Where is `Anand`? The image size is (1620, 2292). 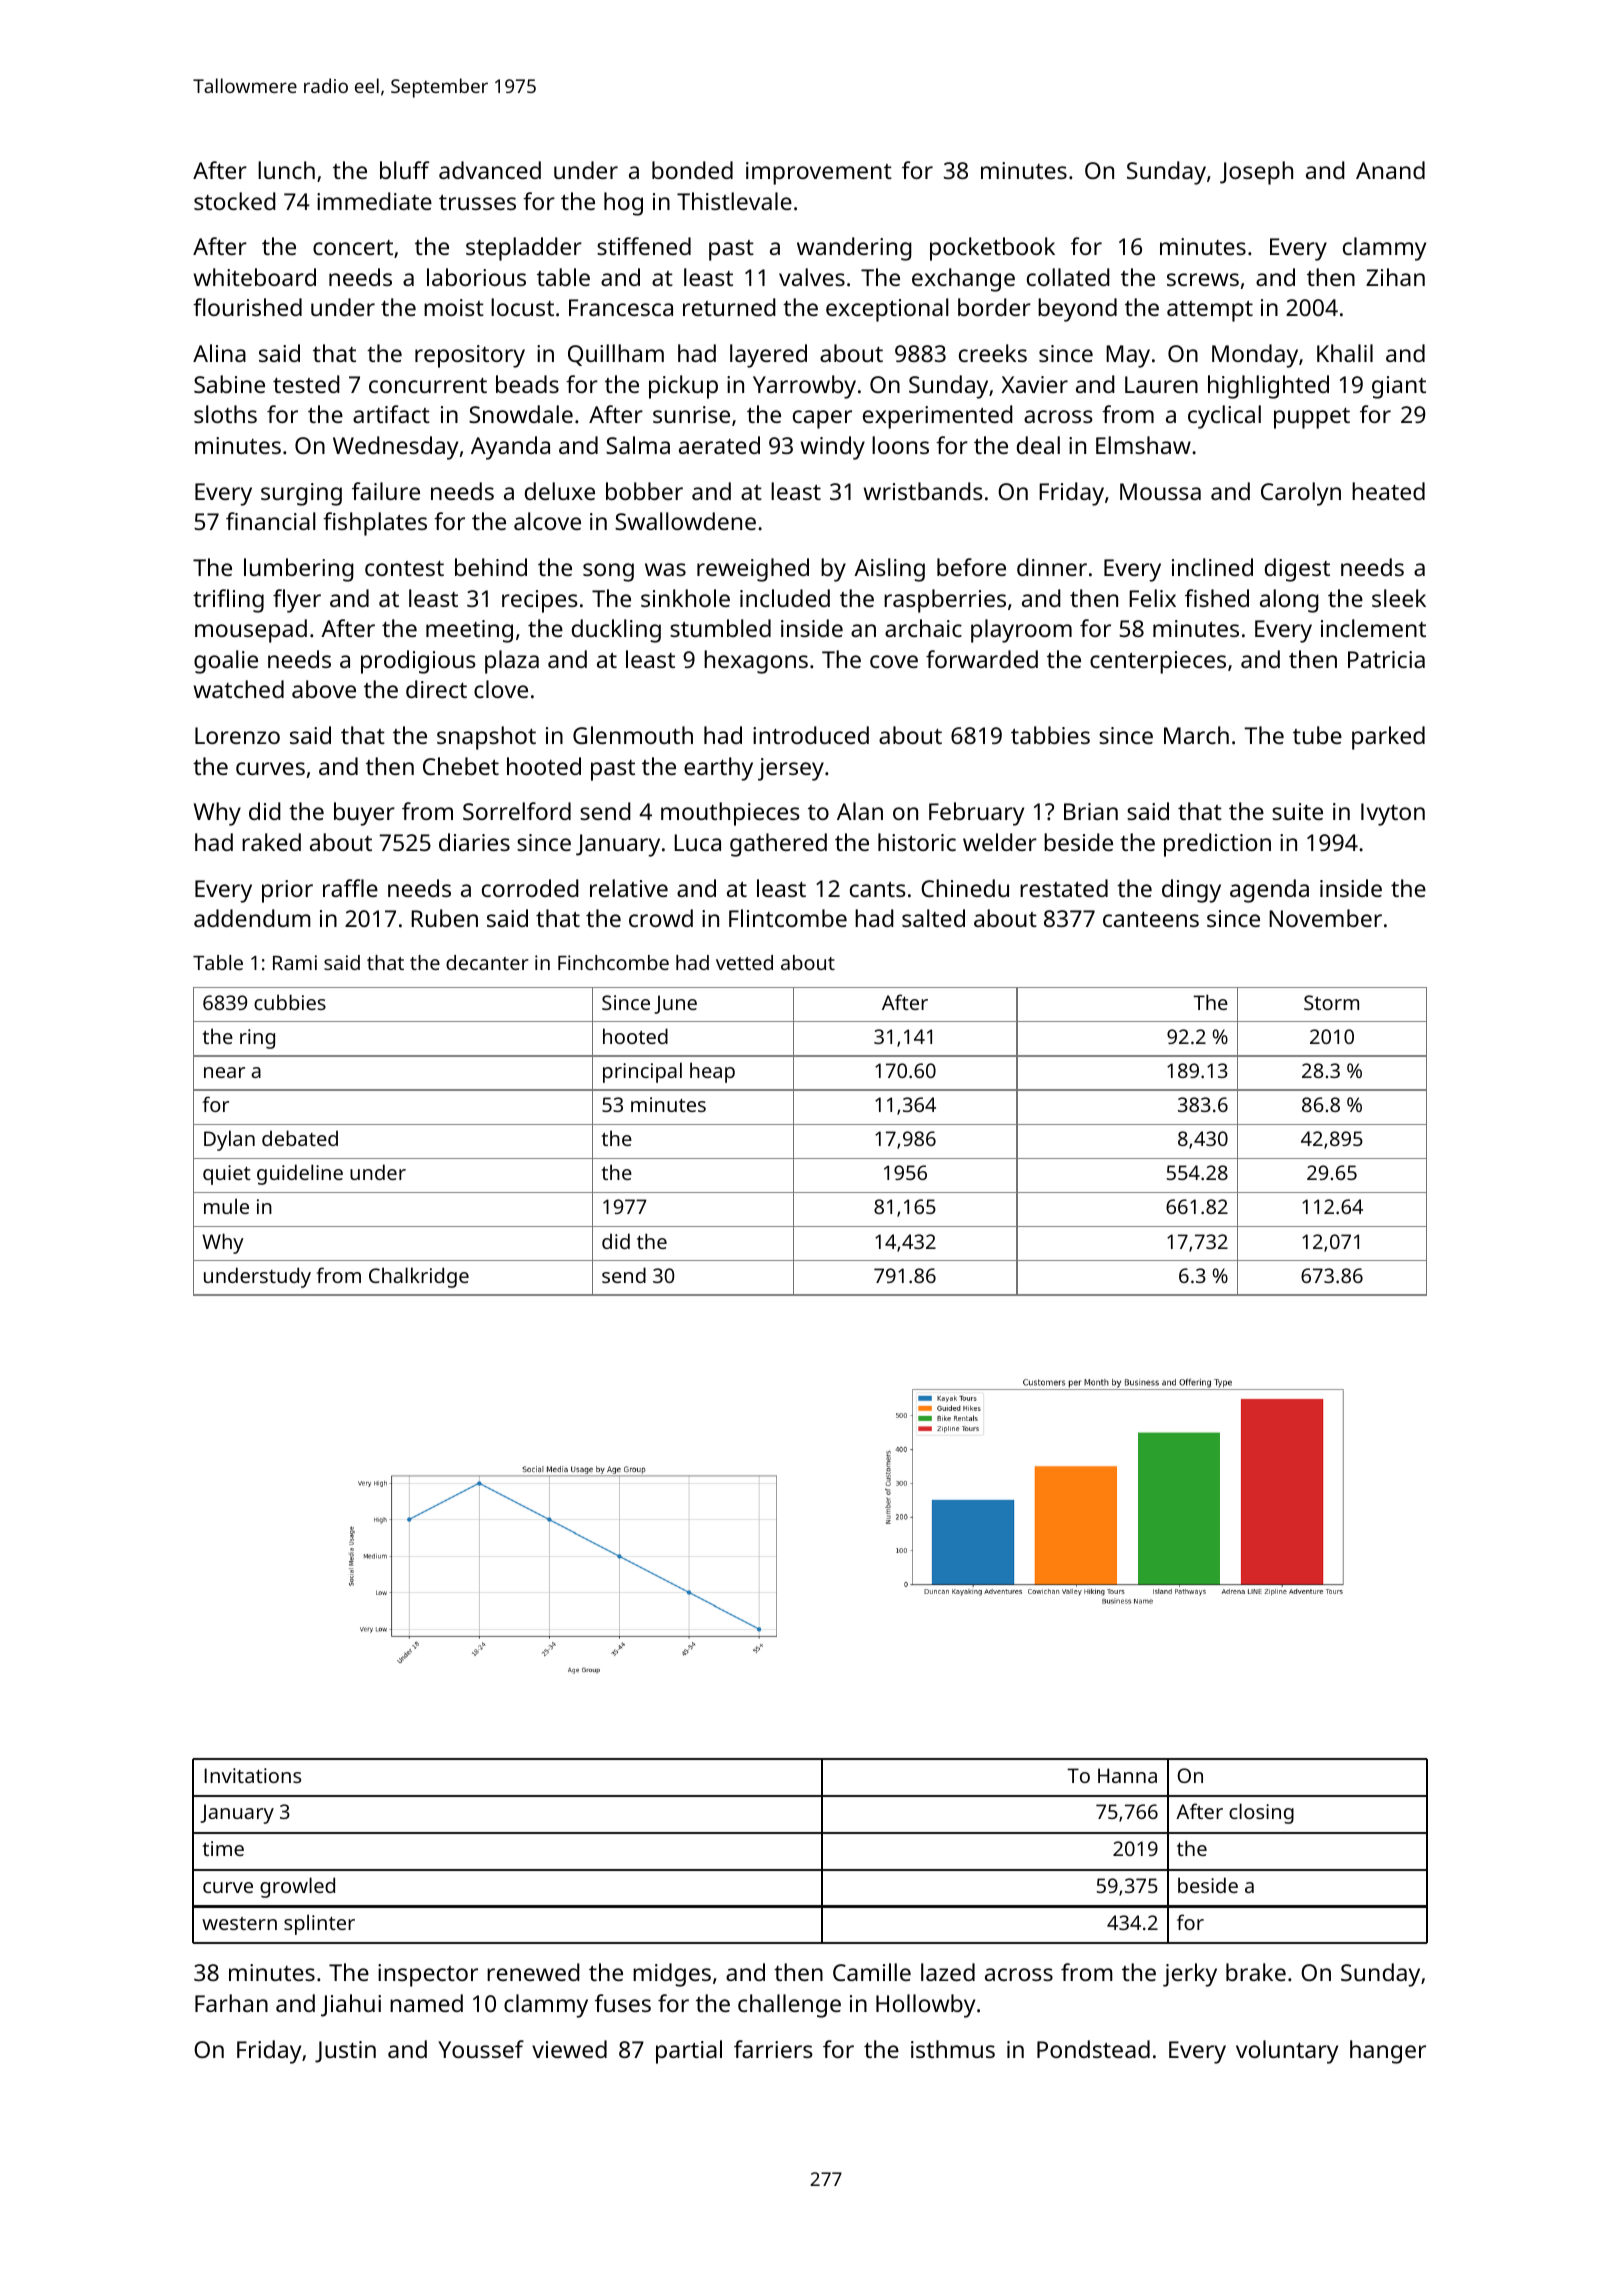
Anand is located at coordinates (1390, 170).
